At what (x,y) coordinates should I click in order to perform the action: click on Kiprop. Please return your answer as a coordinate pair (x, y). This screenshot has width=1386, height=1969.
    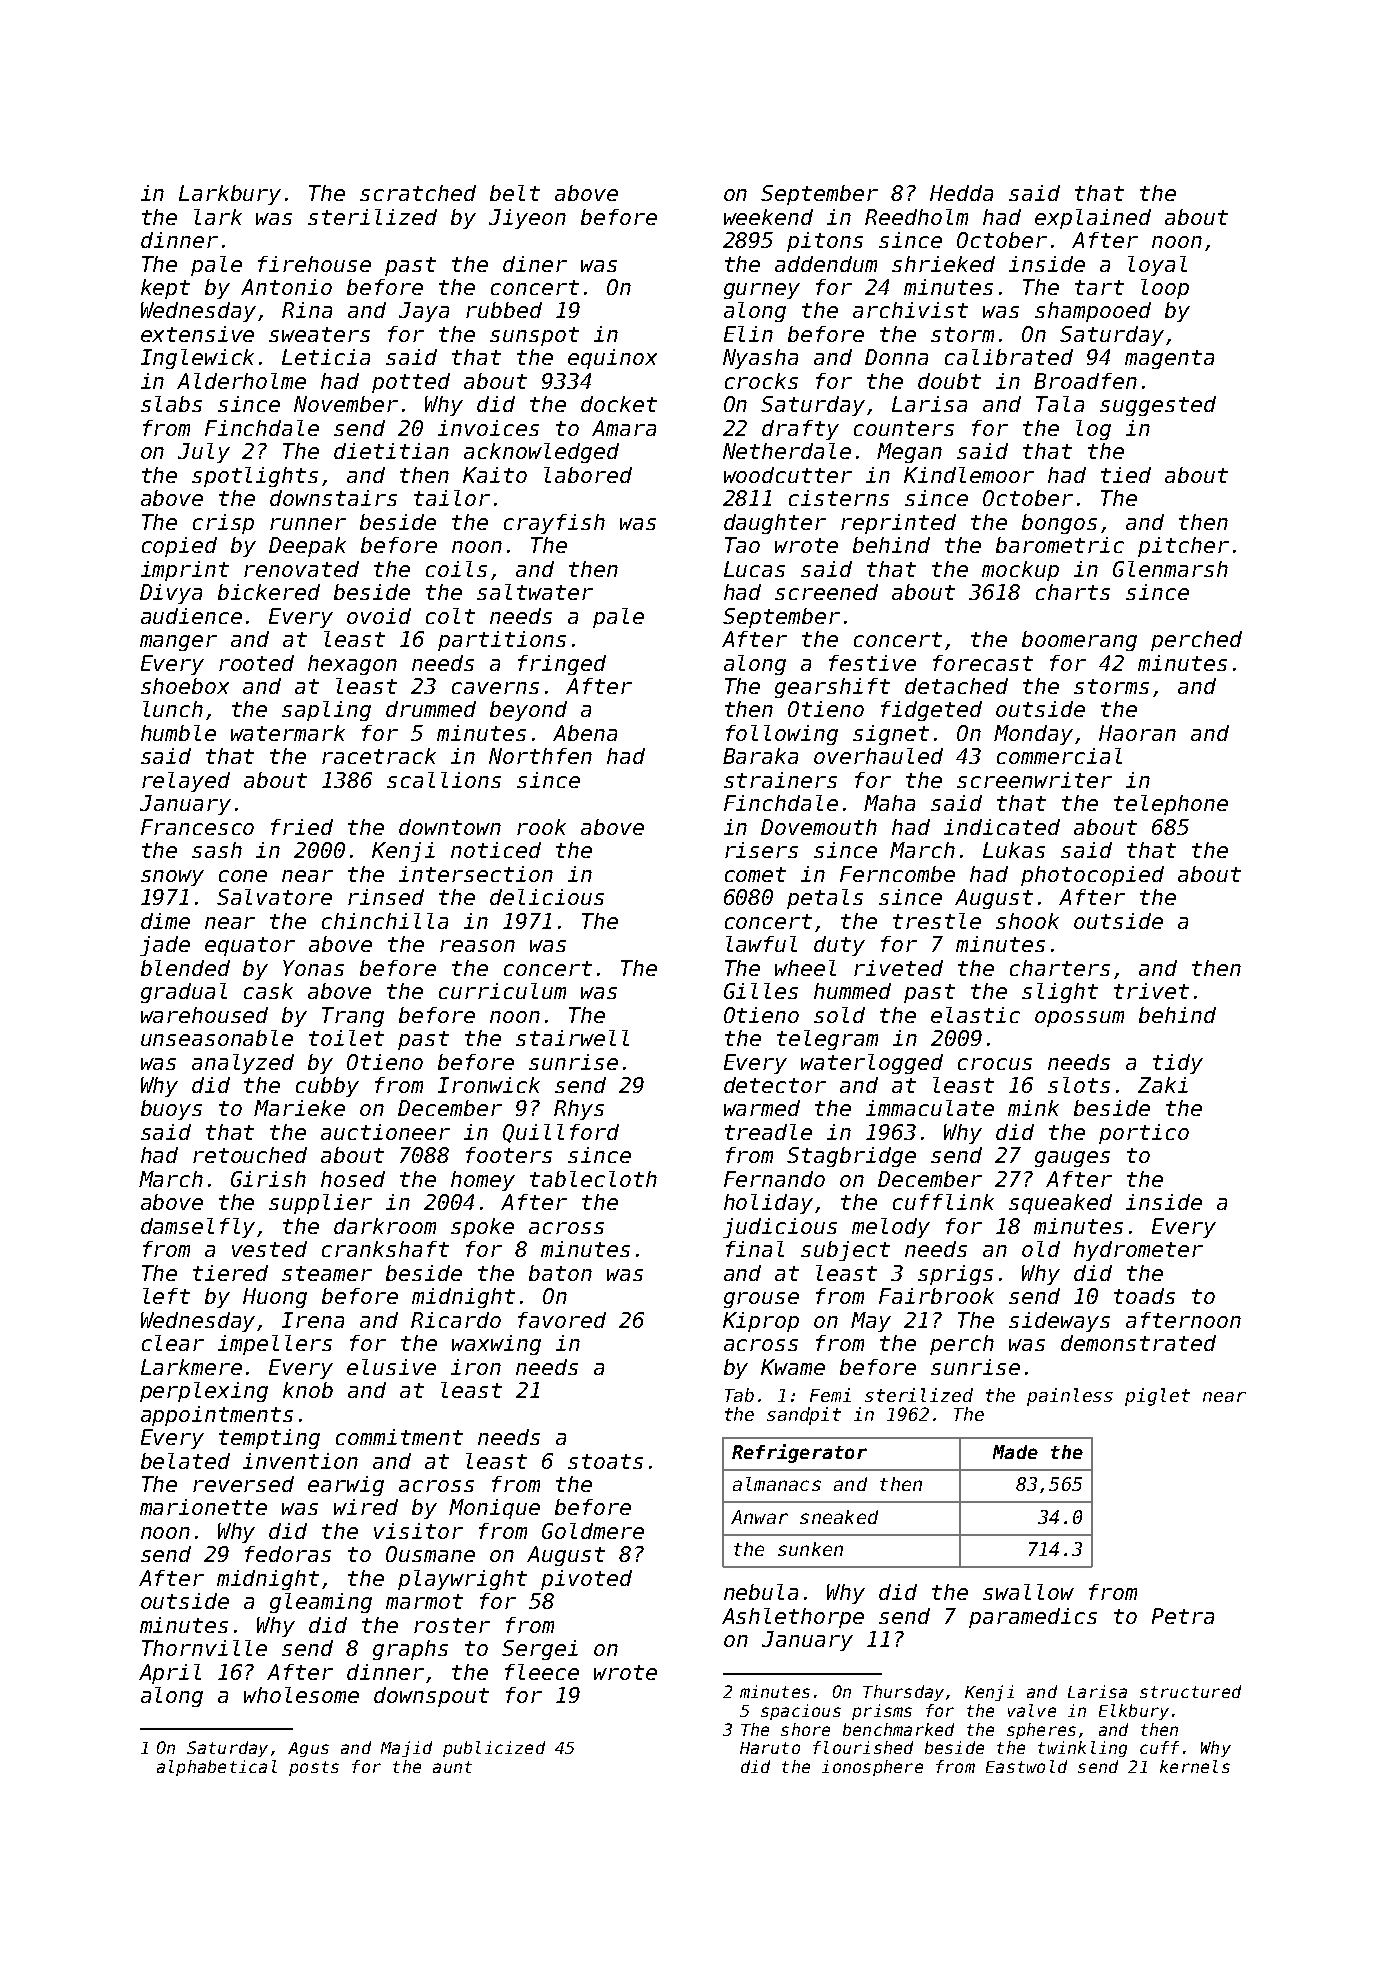
    Looking at the image, I should click on (761, 1322).
